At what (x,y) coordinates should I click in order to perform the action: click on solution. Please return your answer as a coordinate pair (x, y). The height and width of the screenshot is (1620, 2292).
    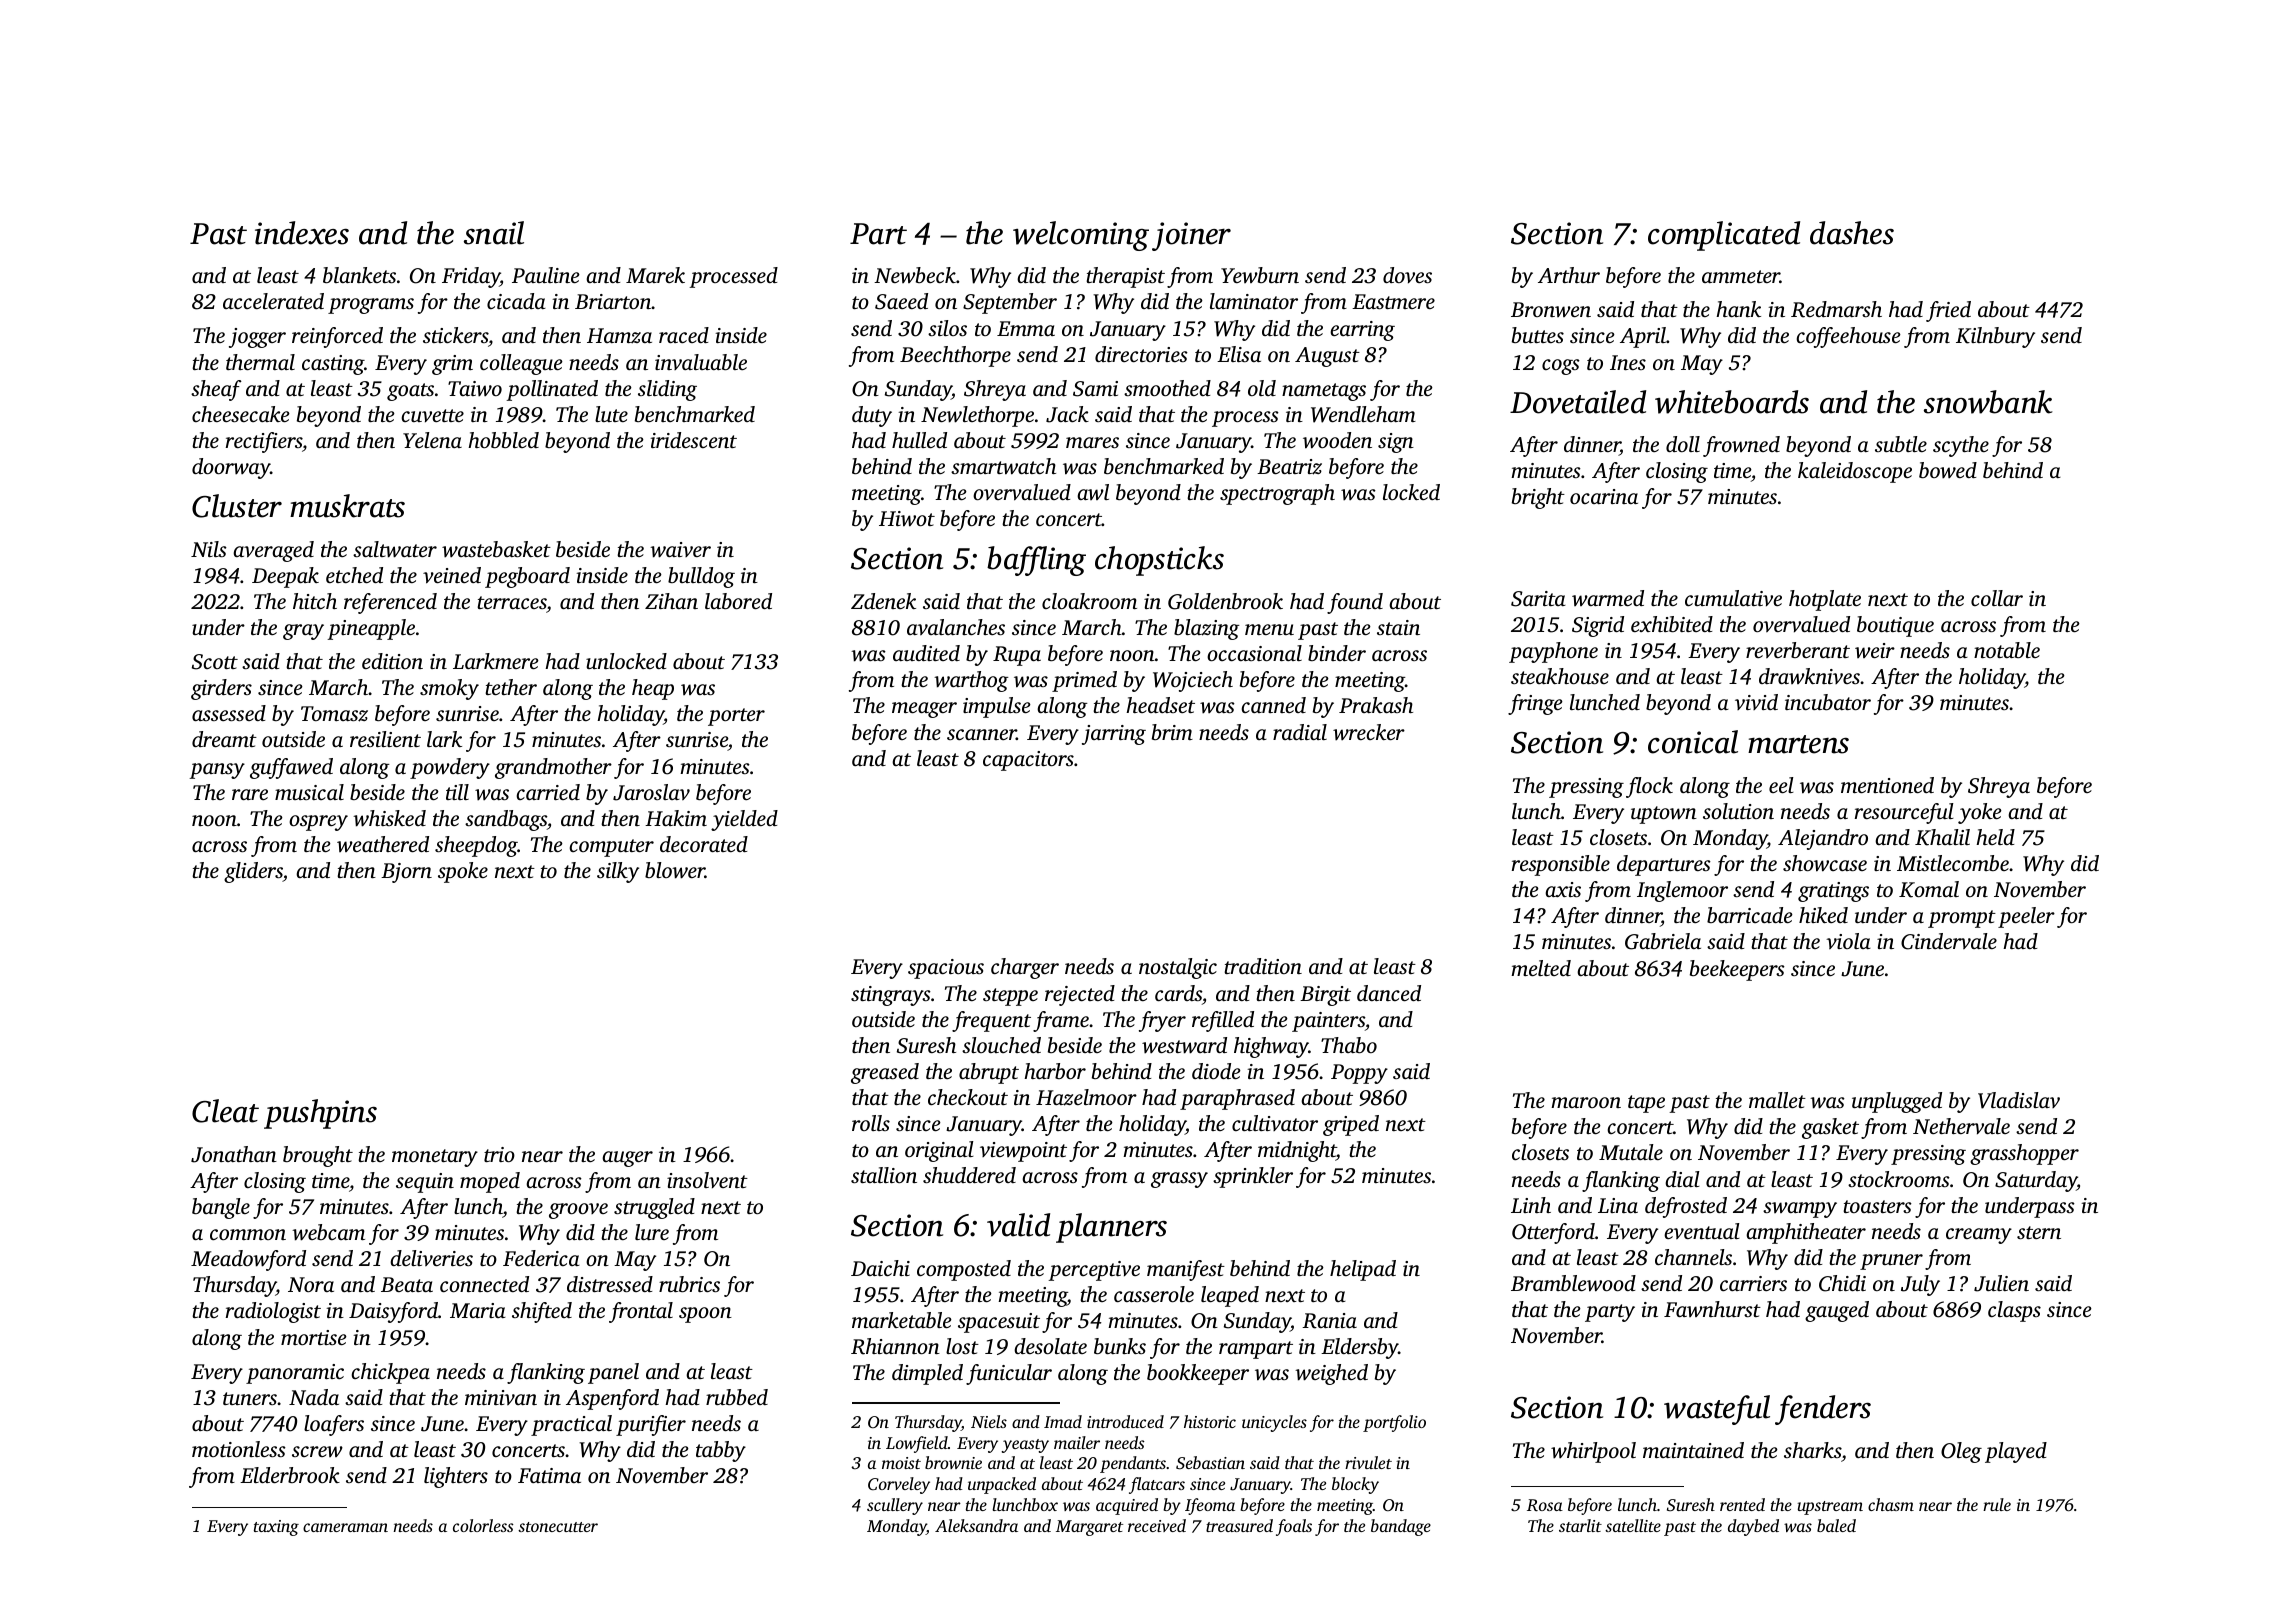
    Looking at the image, I should click on (1738, 811).
